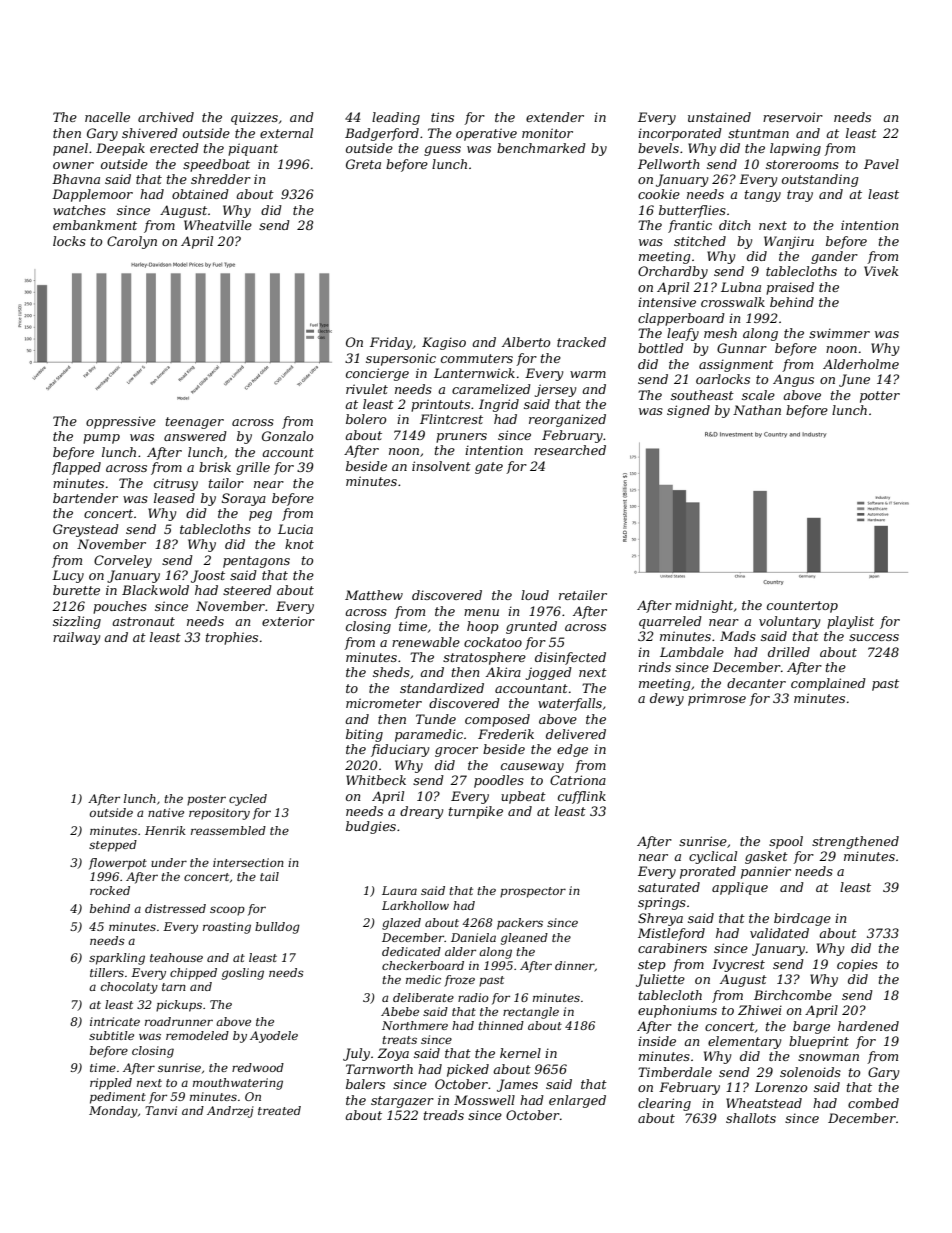  Describe the element at coordinates (444, 1115) in the screenshot. I see `treads` at that location.
